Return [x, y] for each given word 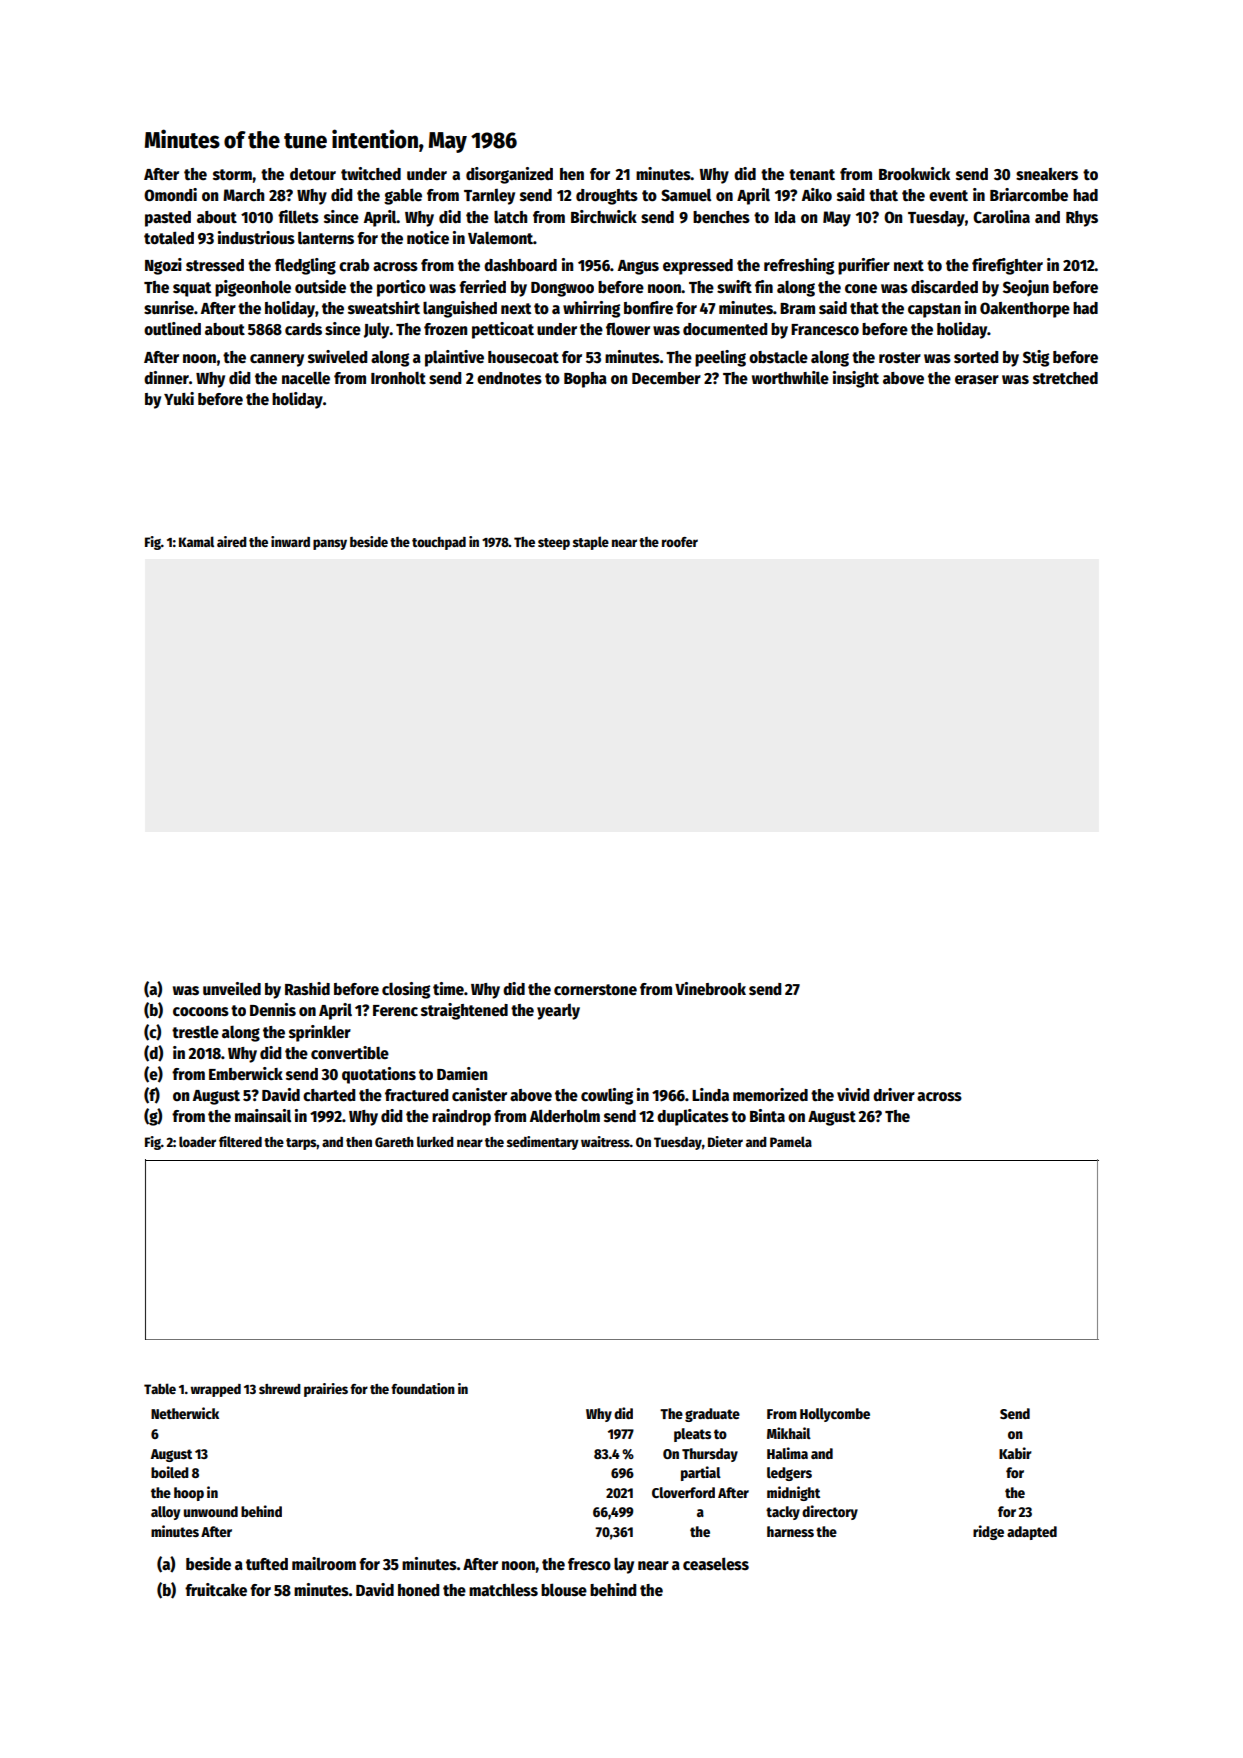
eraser [977, 380]
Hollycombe [835, 1415]
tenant [812, 174]
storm [232, 175]
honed [418, 1590]
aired [232, 541]
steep [554, 544]
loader [197, 1141]
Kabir [1015, 1453]
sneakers [1047, 174]
